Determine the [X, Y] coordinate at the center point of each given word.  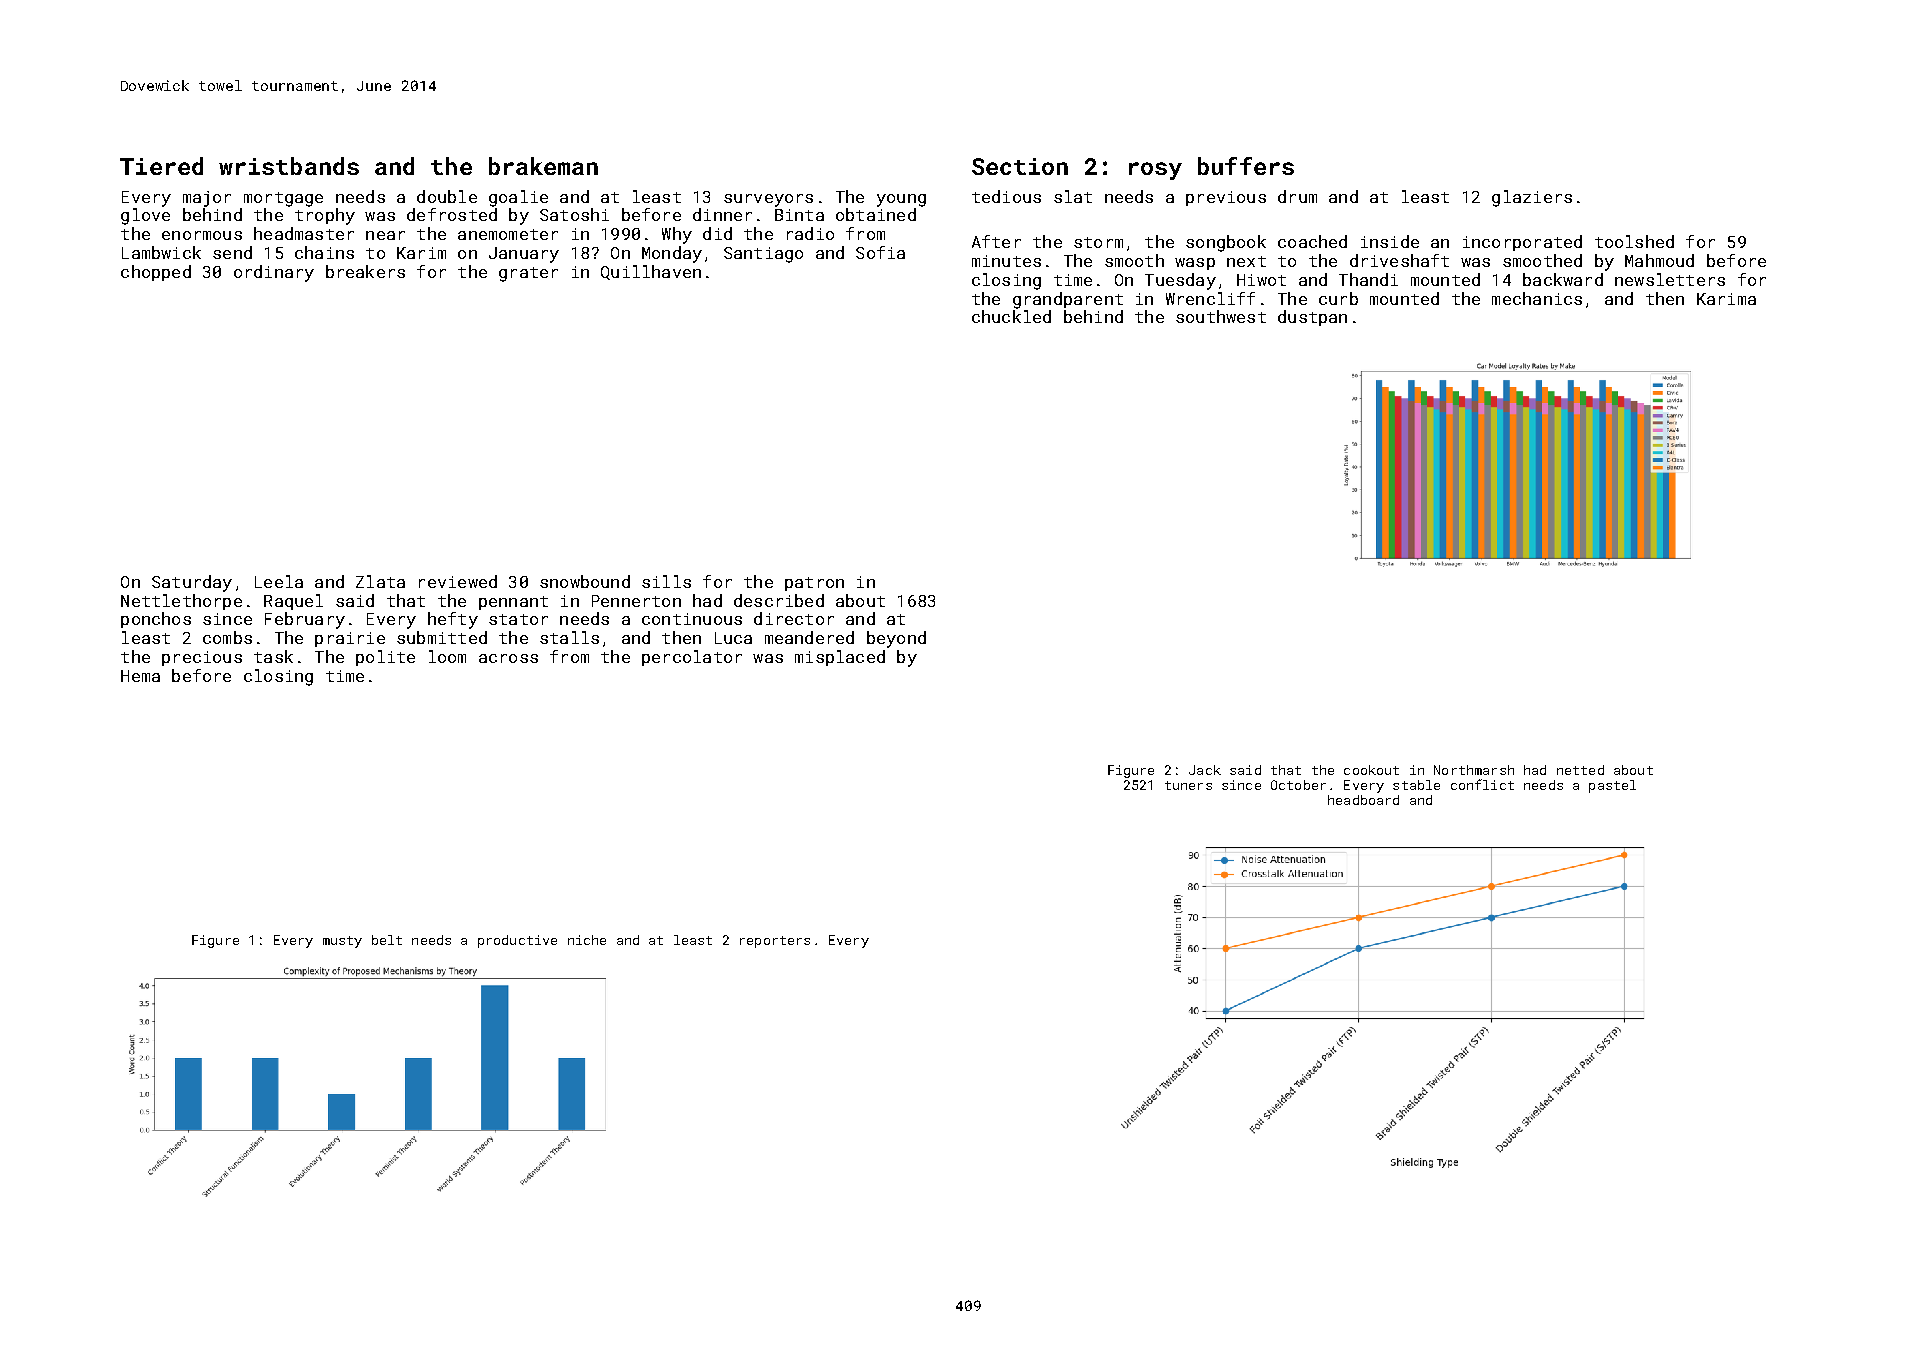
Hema [140, 676]
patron [814, 584]
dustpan [1312, 318]
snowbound [585, 581]
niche [587, 940]
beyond [896, 639]
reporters [775, 942]
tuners [1188, 785]
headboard [1363, 800]
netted [1580, 770]
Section [1020, 166]
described [779, 600]
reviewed [458, 581]
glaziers [1532, 198]
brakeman [543, 166]
